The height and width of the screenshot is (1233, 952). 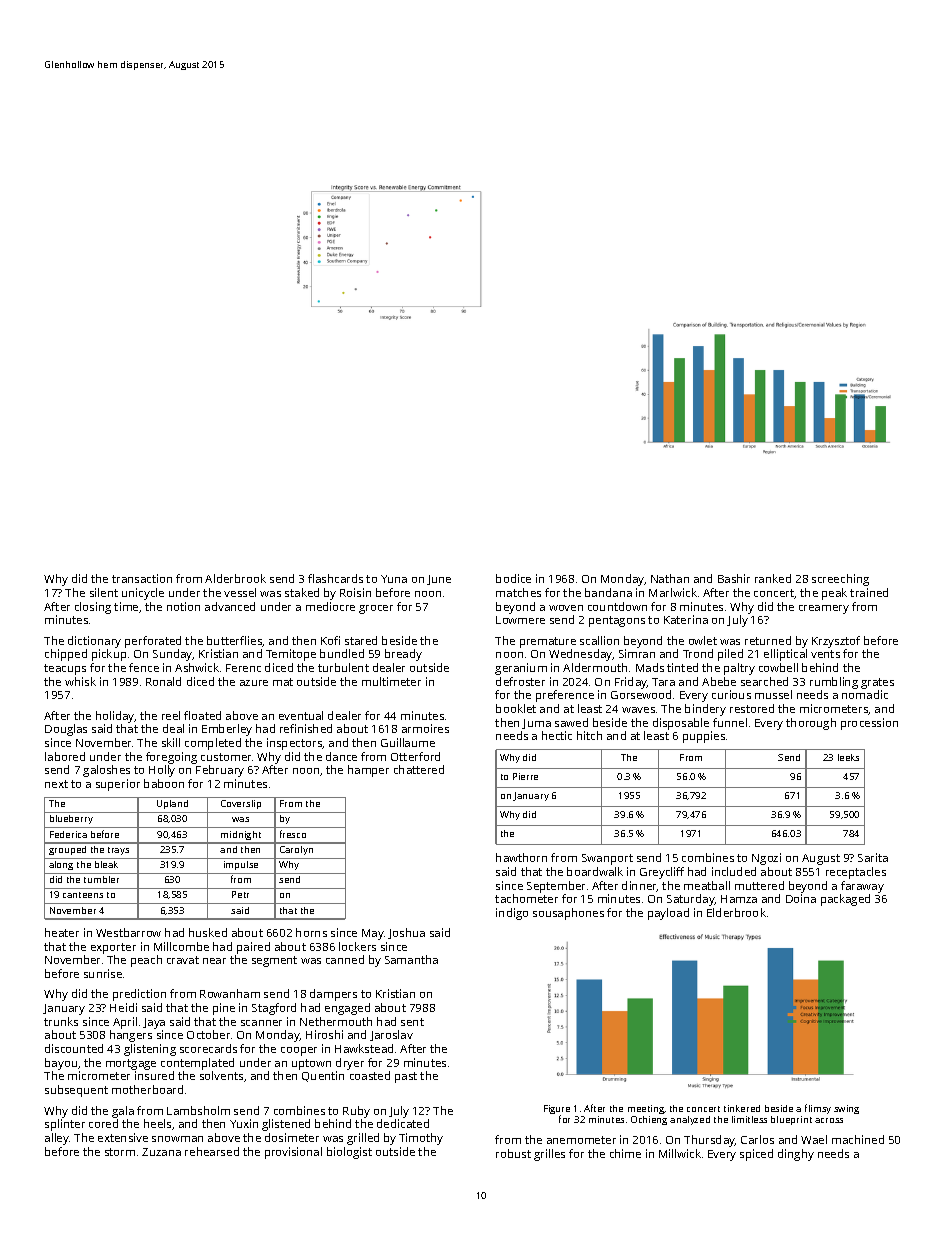 What do you see at coordinates (742, 1108) in the screenshot?
I see `tinkered` at bounding box center [742, 1108].
